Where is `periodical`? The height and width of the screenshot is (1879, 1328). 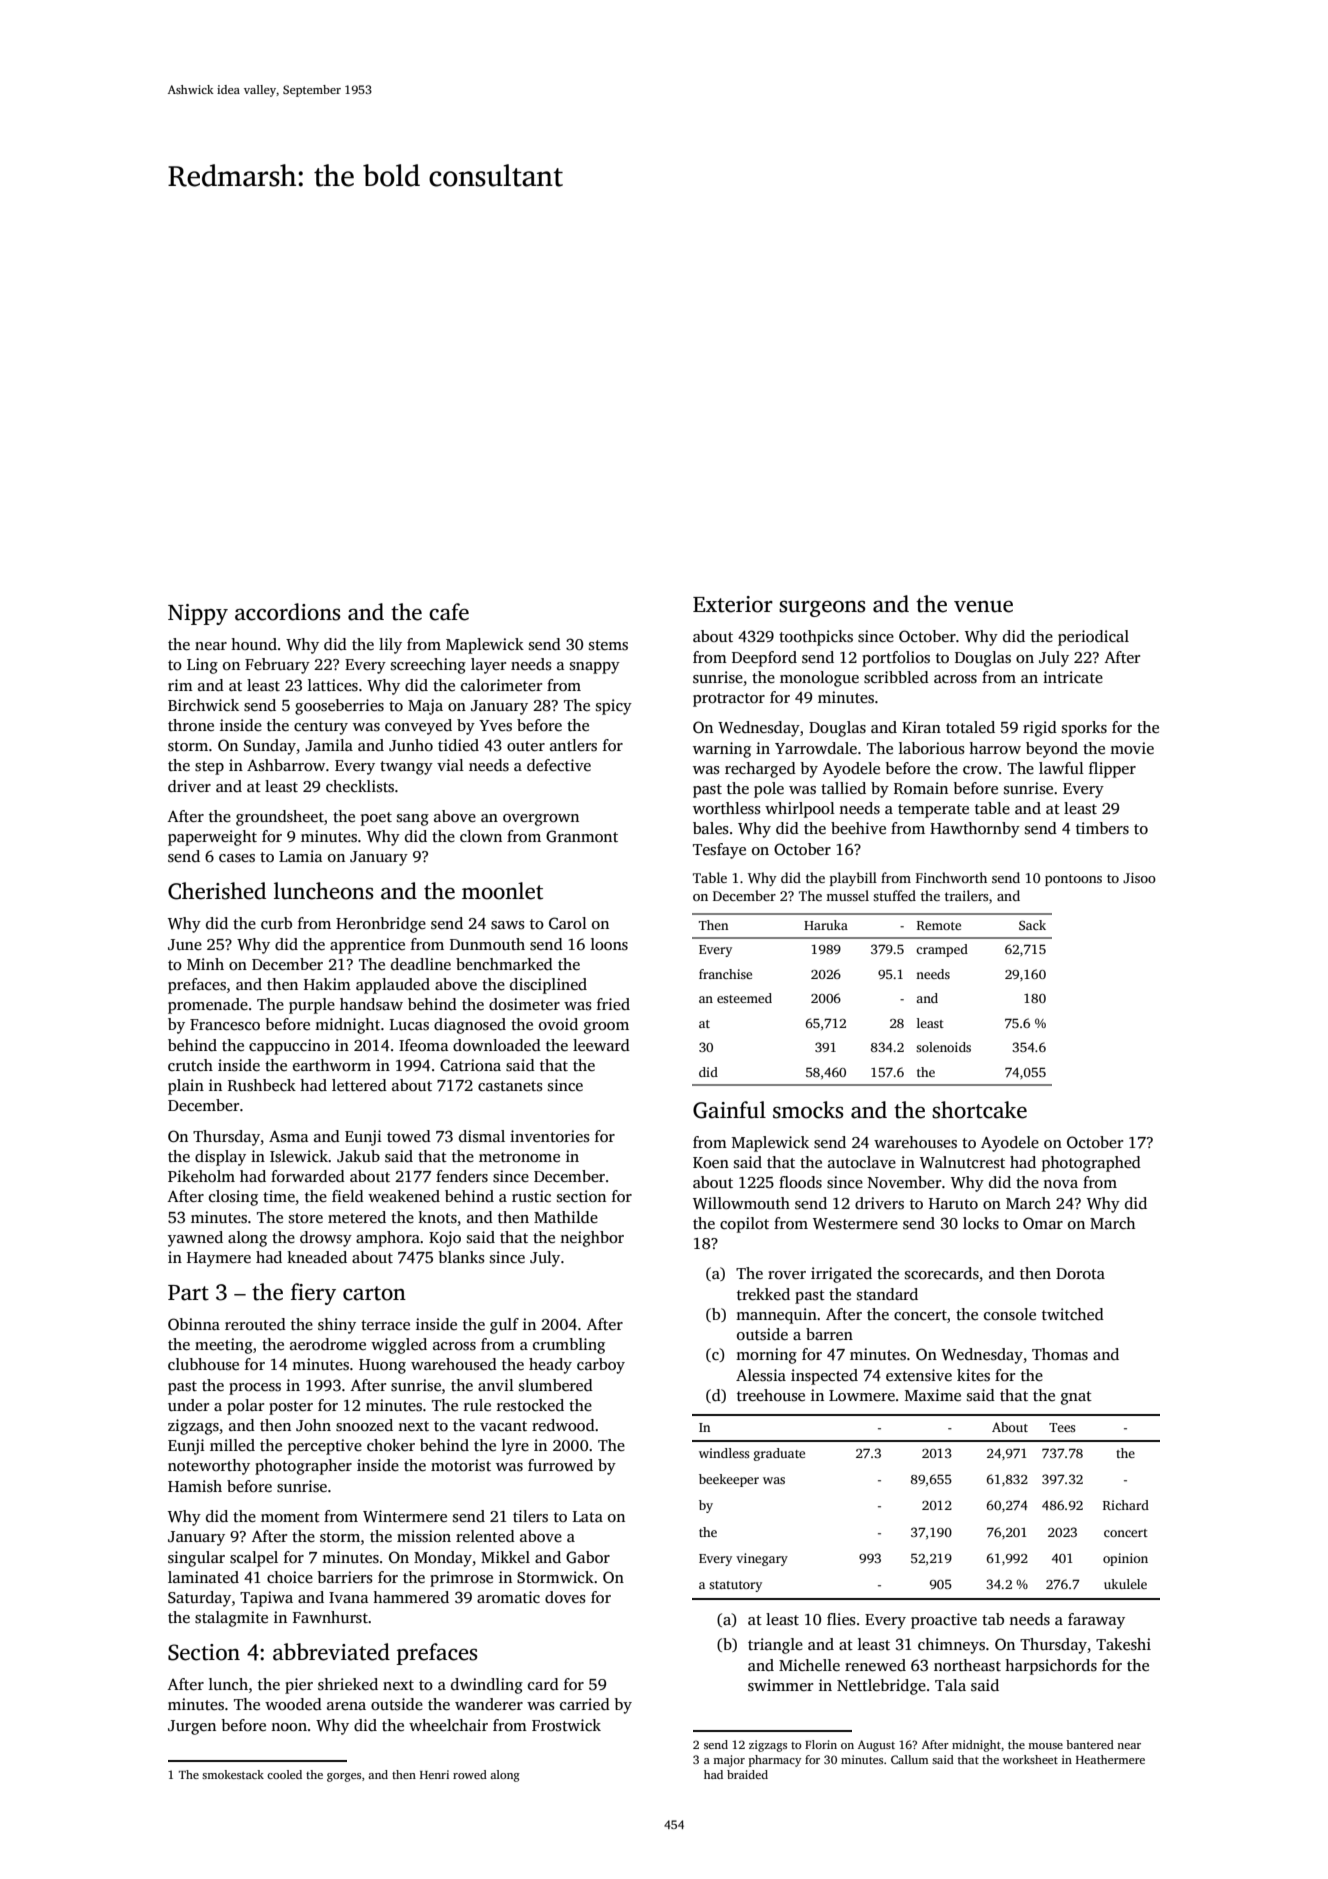
periodical is located at coordinates (1093, 638).
